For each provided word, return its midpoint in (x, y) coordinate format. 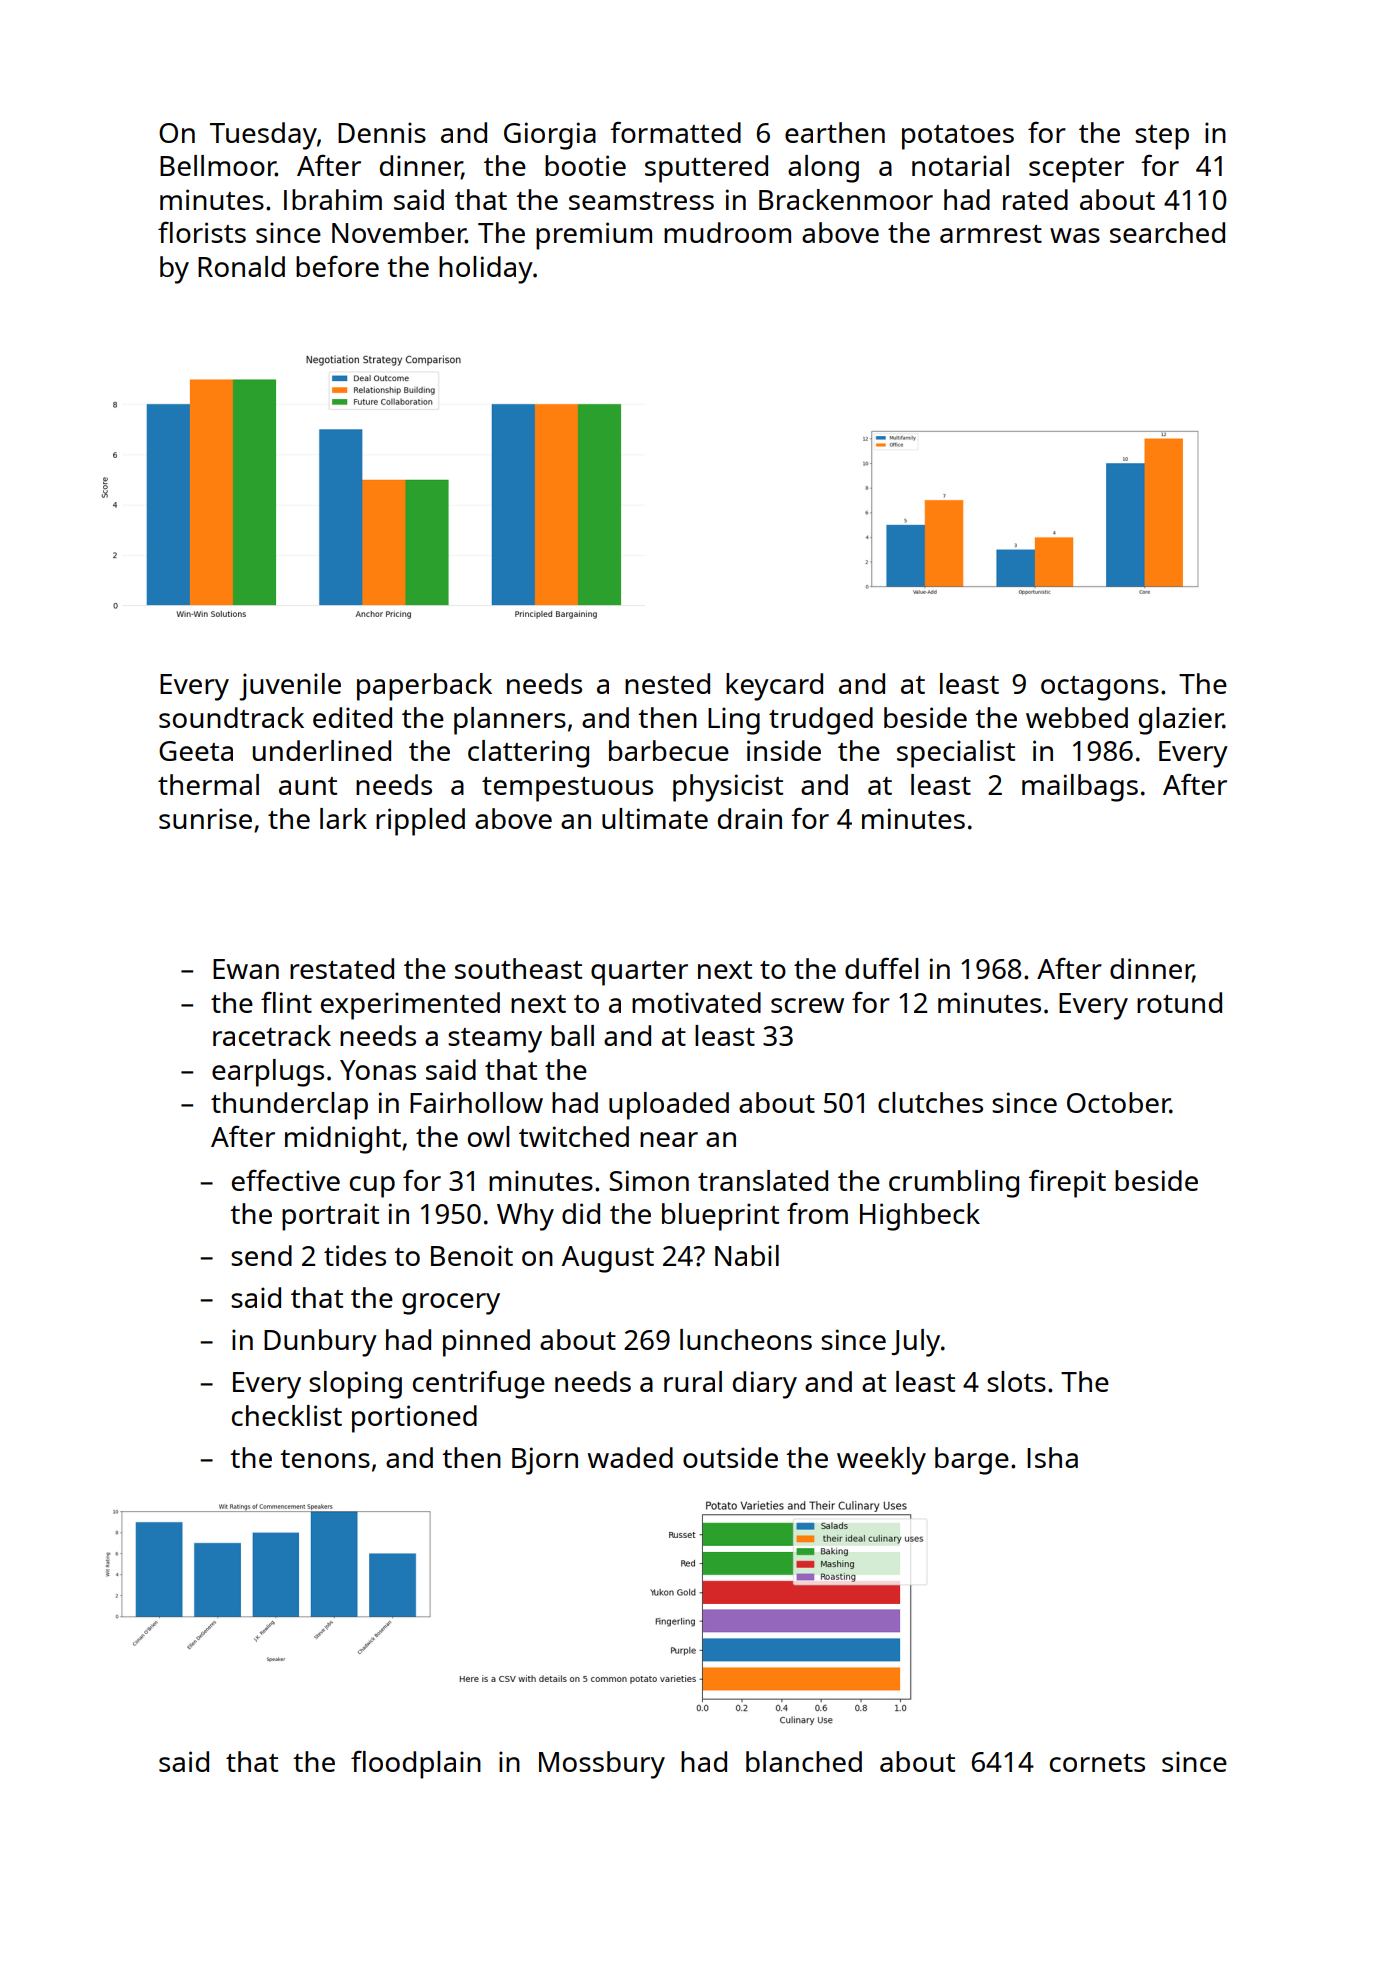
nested (667, 683)
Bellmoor (218, 165)
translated (763, 1180)
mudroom (727, 232)
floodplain (416, 1764)
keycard (774, 687)
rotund (1179, 1002)
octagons (1100, 688)
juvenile (290, 687)
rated (1035, 199)
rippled (420, 822)
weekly (881, 1461)
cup (372, 1187)
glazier (1181, 721)
